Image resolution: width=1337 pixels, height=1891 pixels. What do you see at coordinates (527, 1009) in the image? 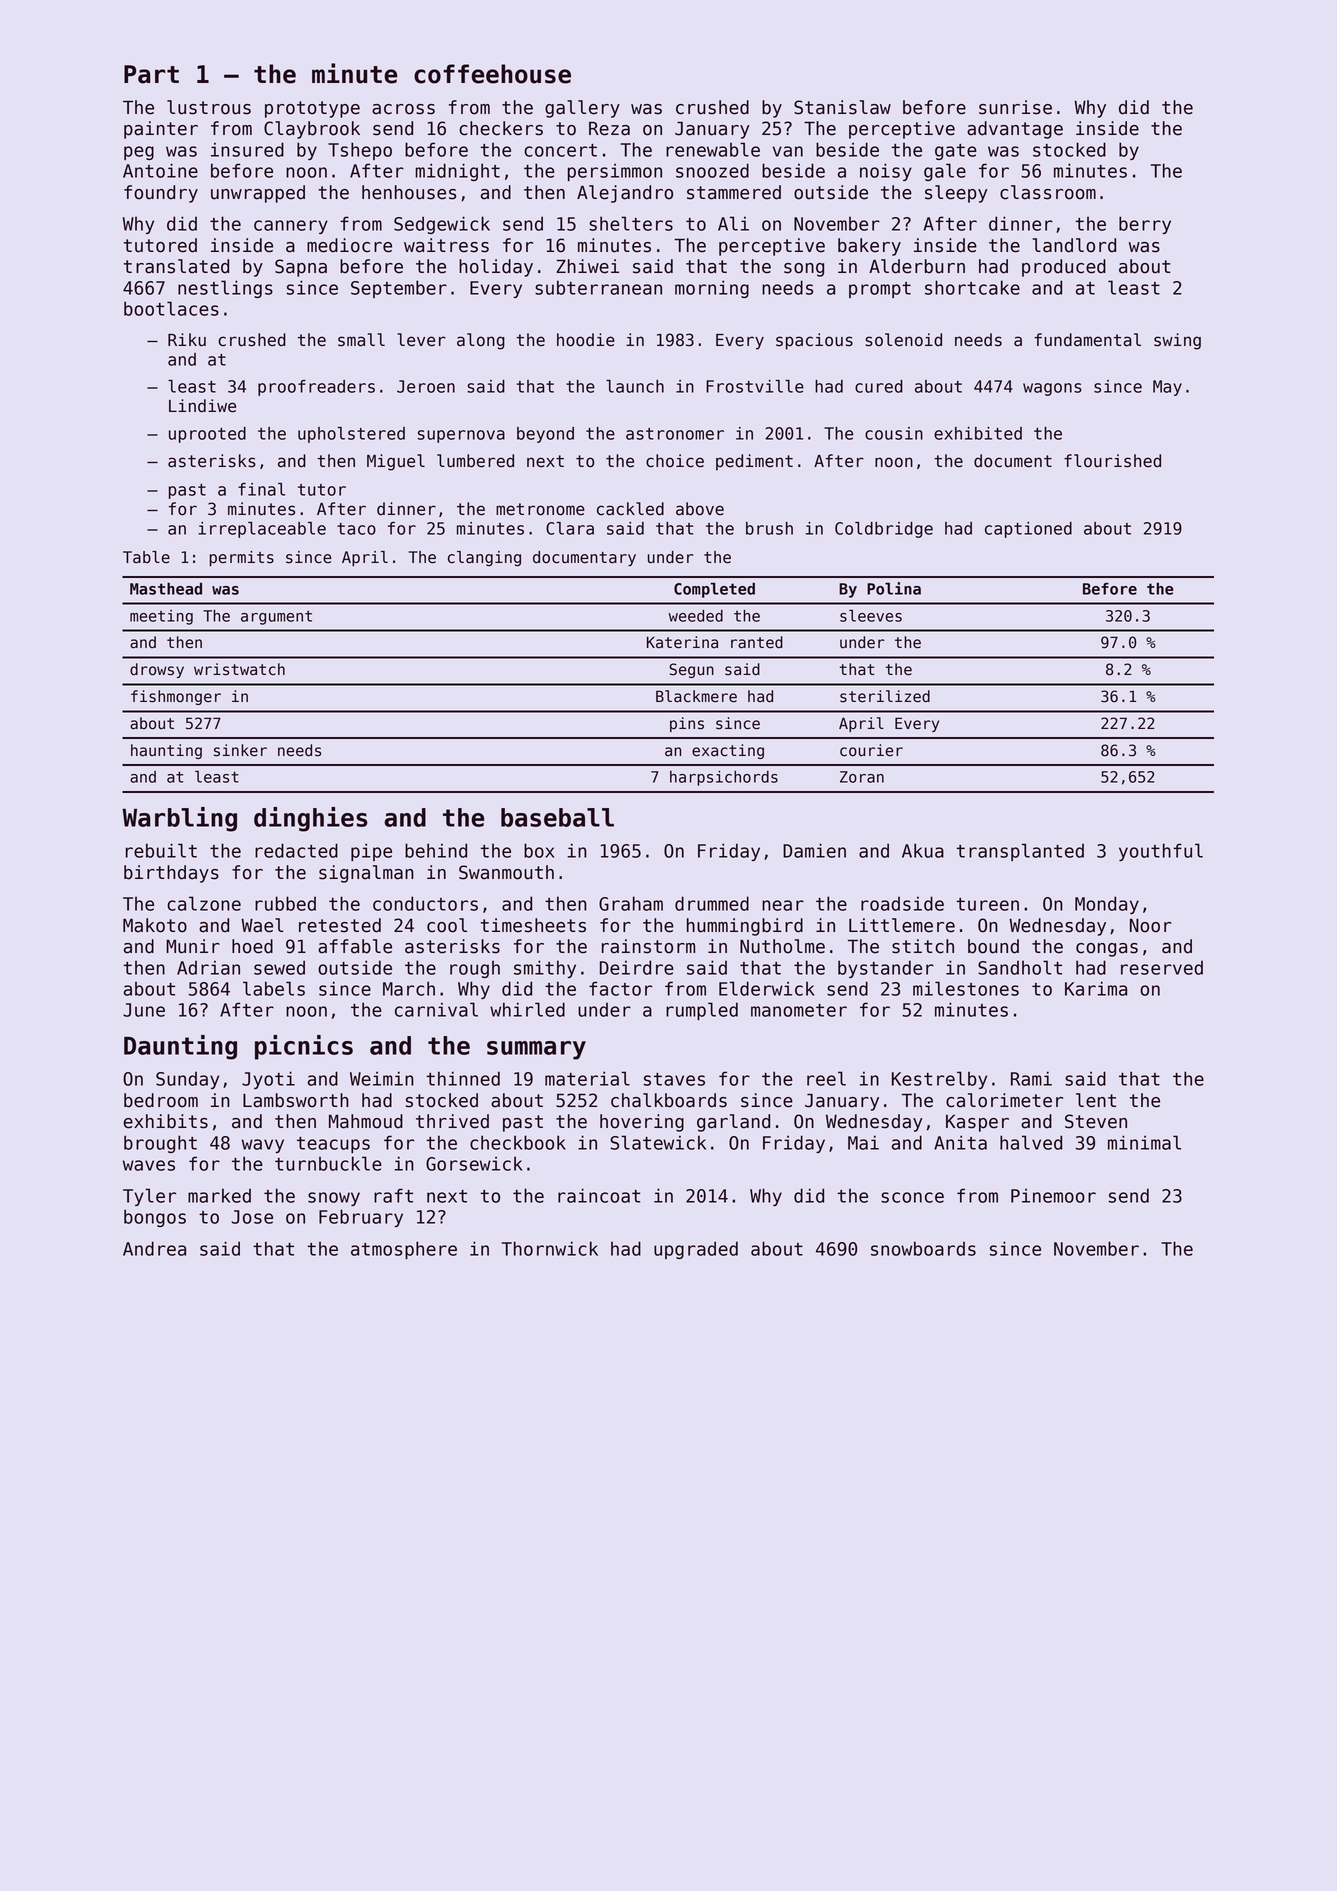
I see `whirled` at bounding box center [527, 1009].
